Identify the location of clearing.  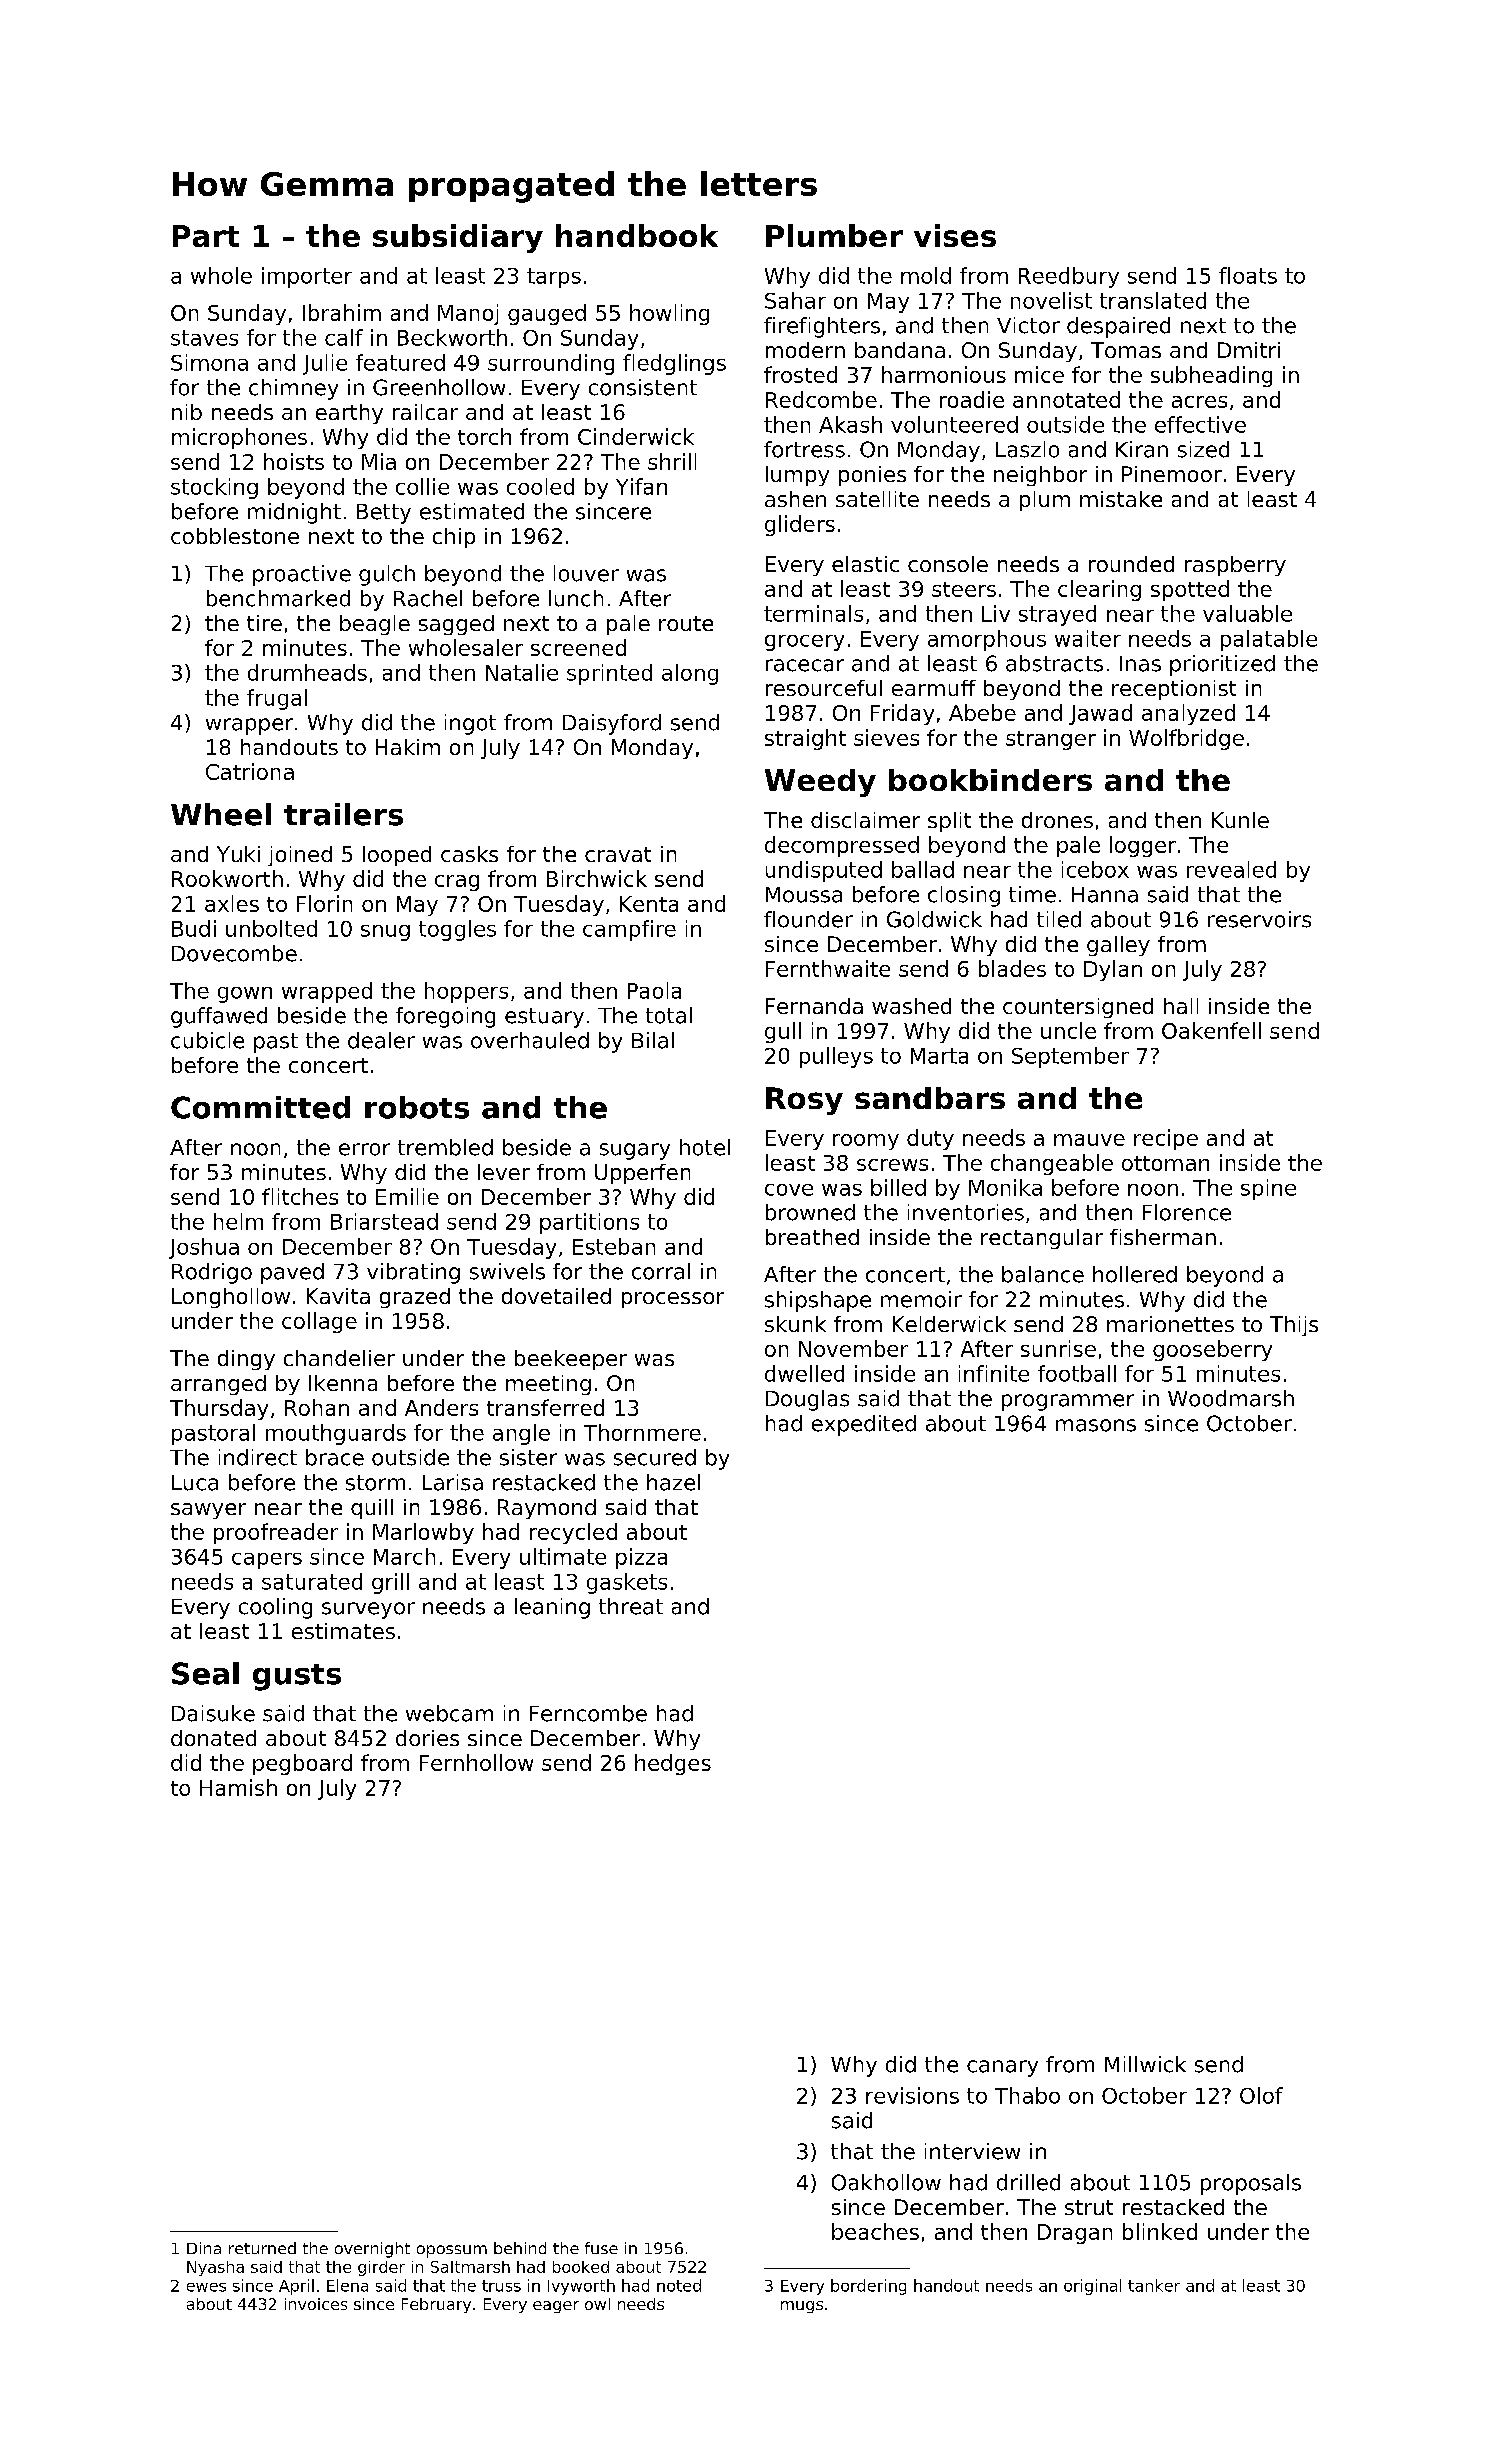
(1099, 590).
